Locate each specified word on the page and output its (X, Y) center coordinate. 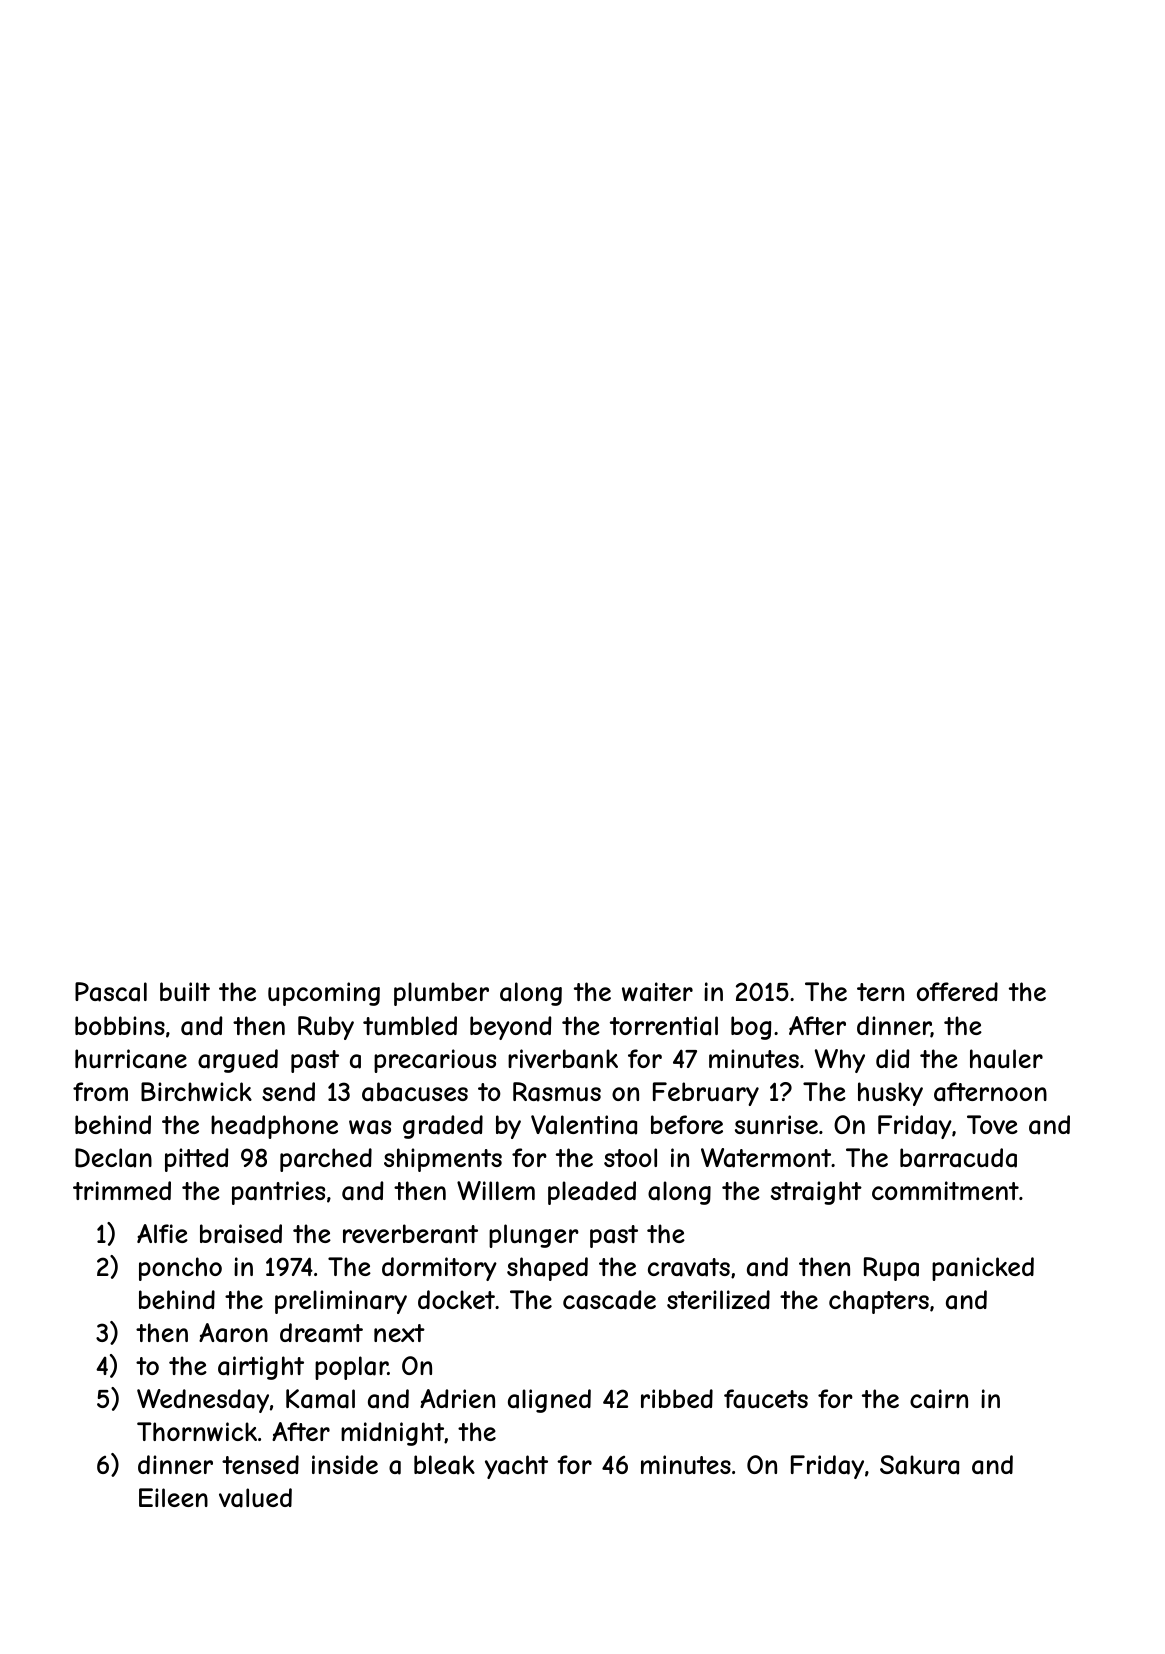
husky (890, 1094)
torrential (664, 1026)
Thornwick (197, 1431)
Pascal (111, 992)
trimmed (122, 1190)
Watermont (766, 1158)
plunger (534, 1236)
